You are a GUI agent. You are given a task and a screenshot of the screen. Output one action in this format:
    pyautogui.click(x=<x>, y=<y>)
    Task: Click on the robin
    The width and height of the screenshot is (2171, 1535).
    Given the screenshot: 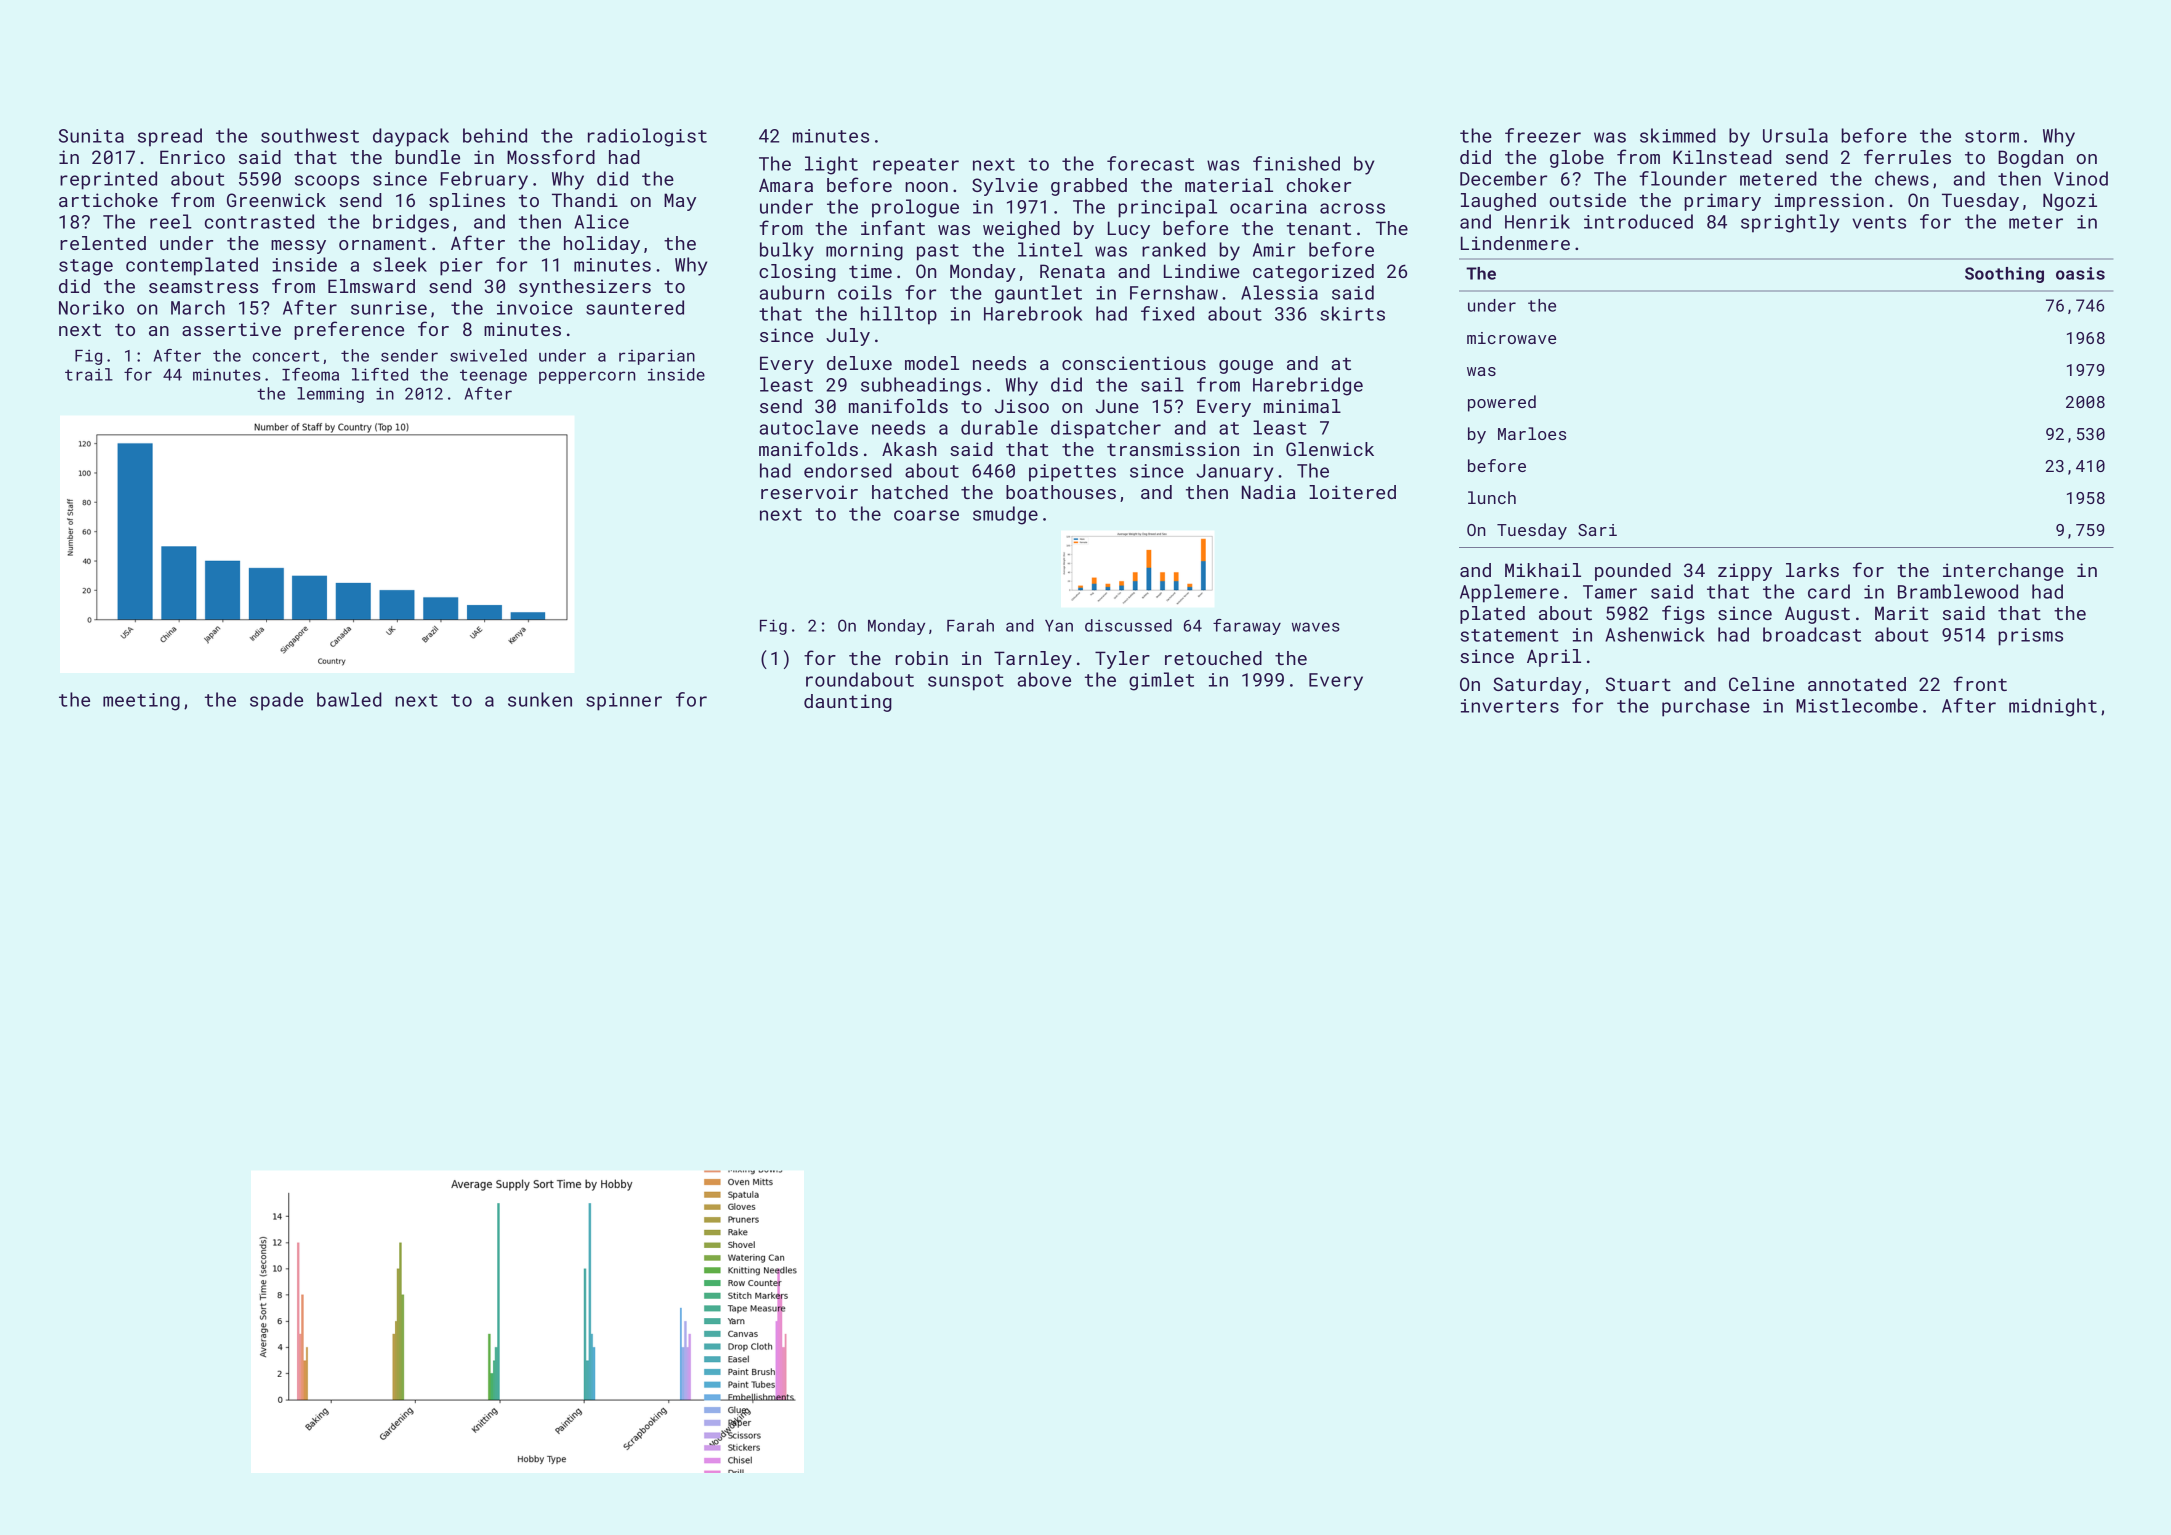 What is the action you would take?
    pyautogui.click(x=922, y=658)
